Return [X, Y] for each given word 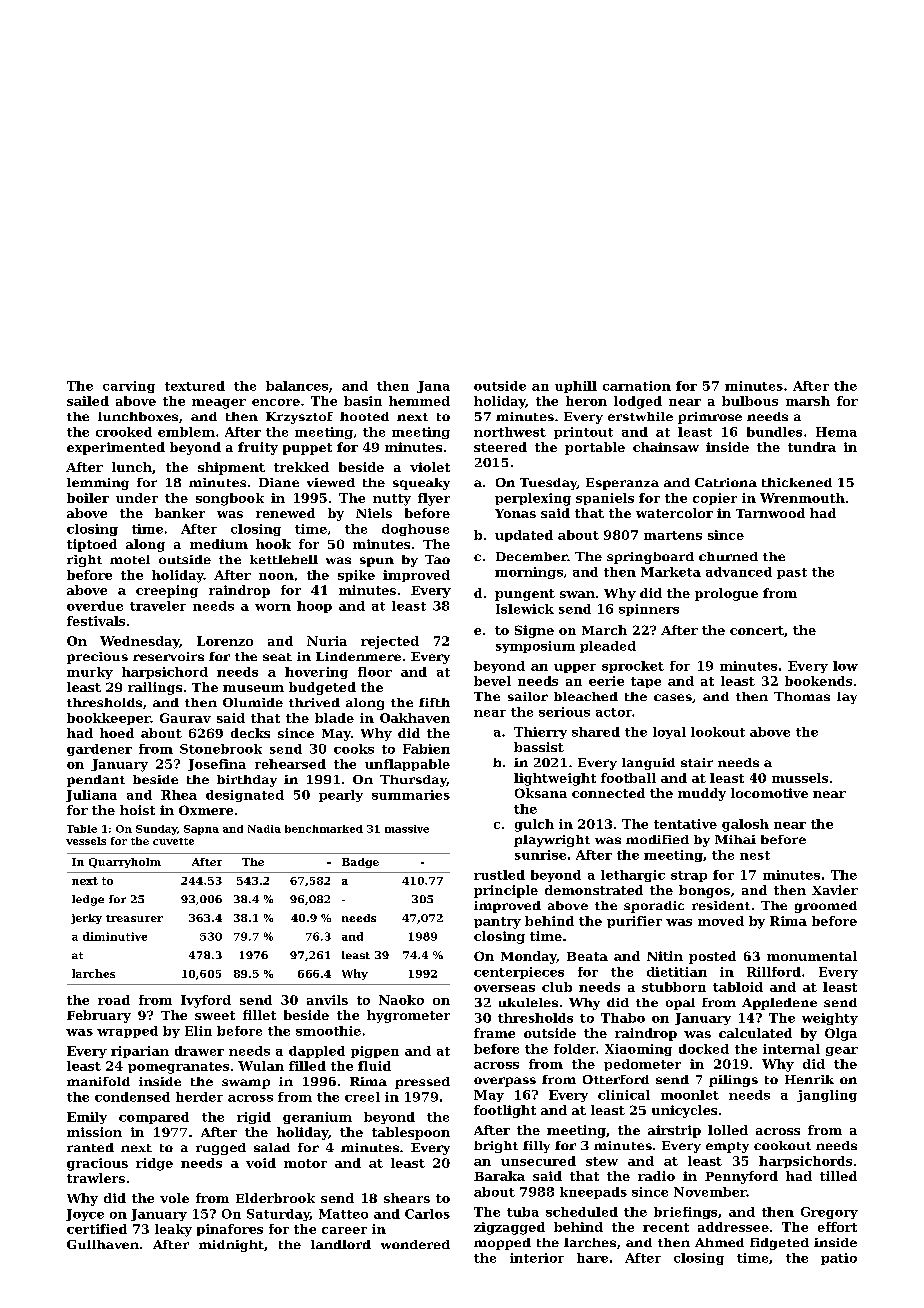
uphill [576, 387]
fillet [259, 1015]
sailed [88, 401]
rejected [390, 642]
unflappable [407, 765]
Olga [841, 1034]
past [792, 573]
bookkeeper [108, 719]
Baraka [499, 1176]
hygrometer [408, 1016]
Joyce [85, 1215]
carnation [637, 386]
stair [697, 762]
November [710, 1192]
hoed [117, 733]
